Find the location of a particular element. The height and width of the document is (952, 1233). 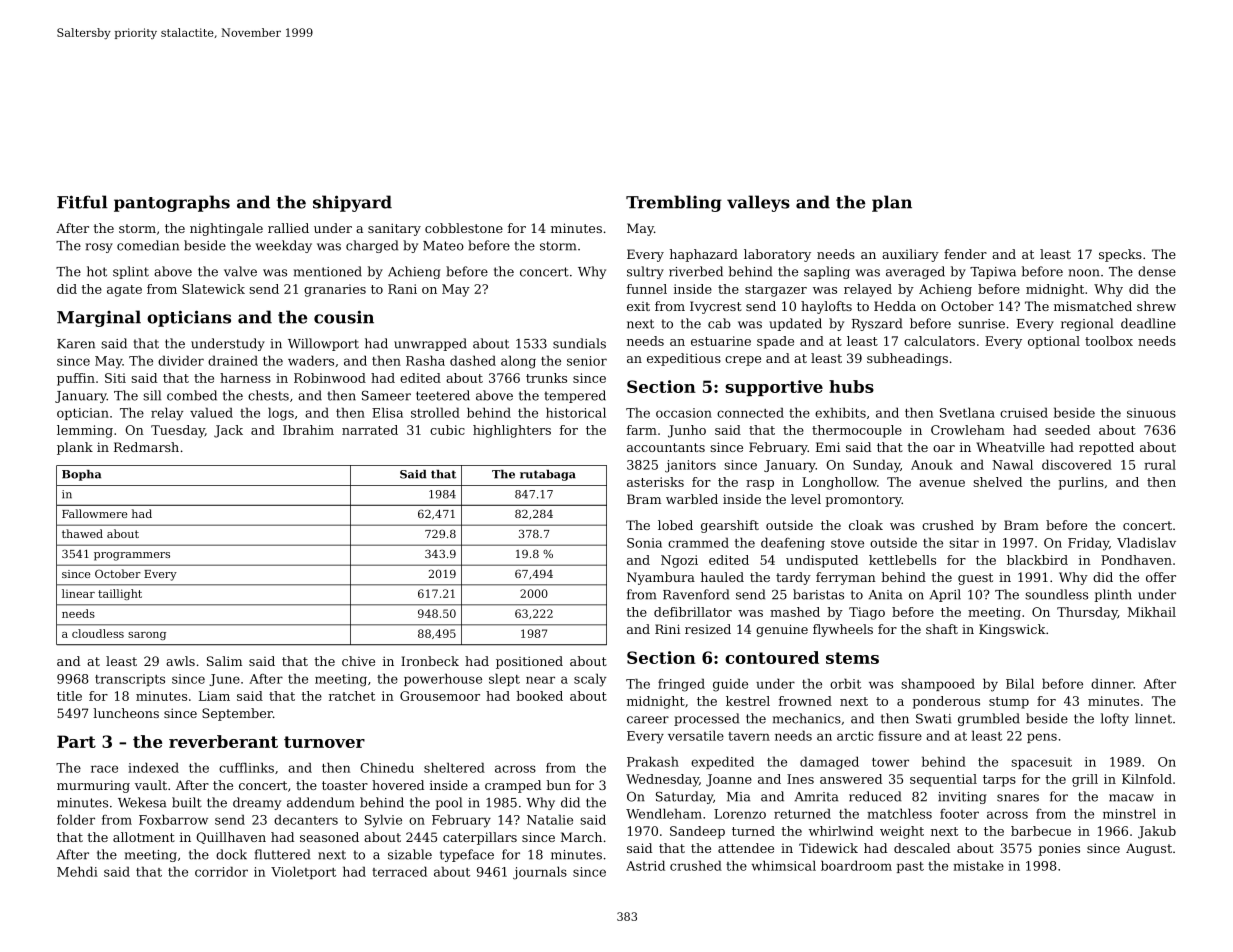

avenue is located at coordinates (942, 483).
